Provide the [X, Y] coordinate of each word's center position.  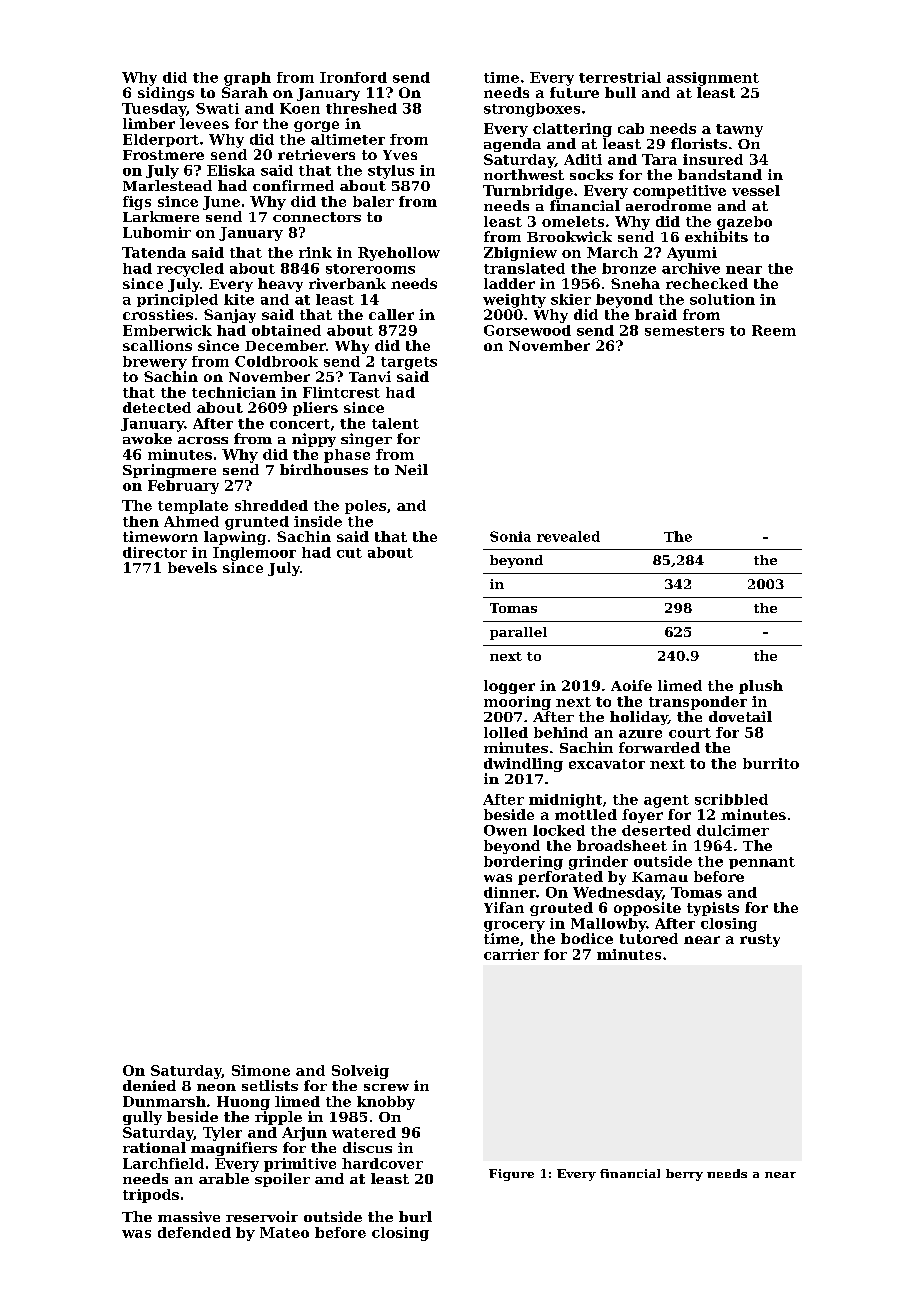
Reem [774, 330]
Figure [511, 1175]
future [574, 92]
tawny [739, 130]
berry [684, 1175]
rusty [760, 940]
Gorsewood [527, 330]
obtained [286, 330]
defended [194, 1232]
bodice [587, 938]
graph [247, 79]
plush [761, 687]
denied [149, 1085]
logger [509, 687]
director [155, 552]
